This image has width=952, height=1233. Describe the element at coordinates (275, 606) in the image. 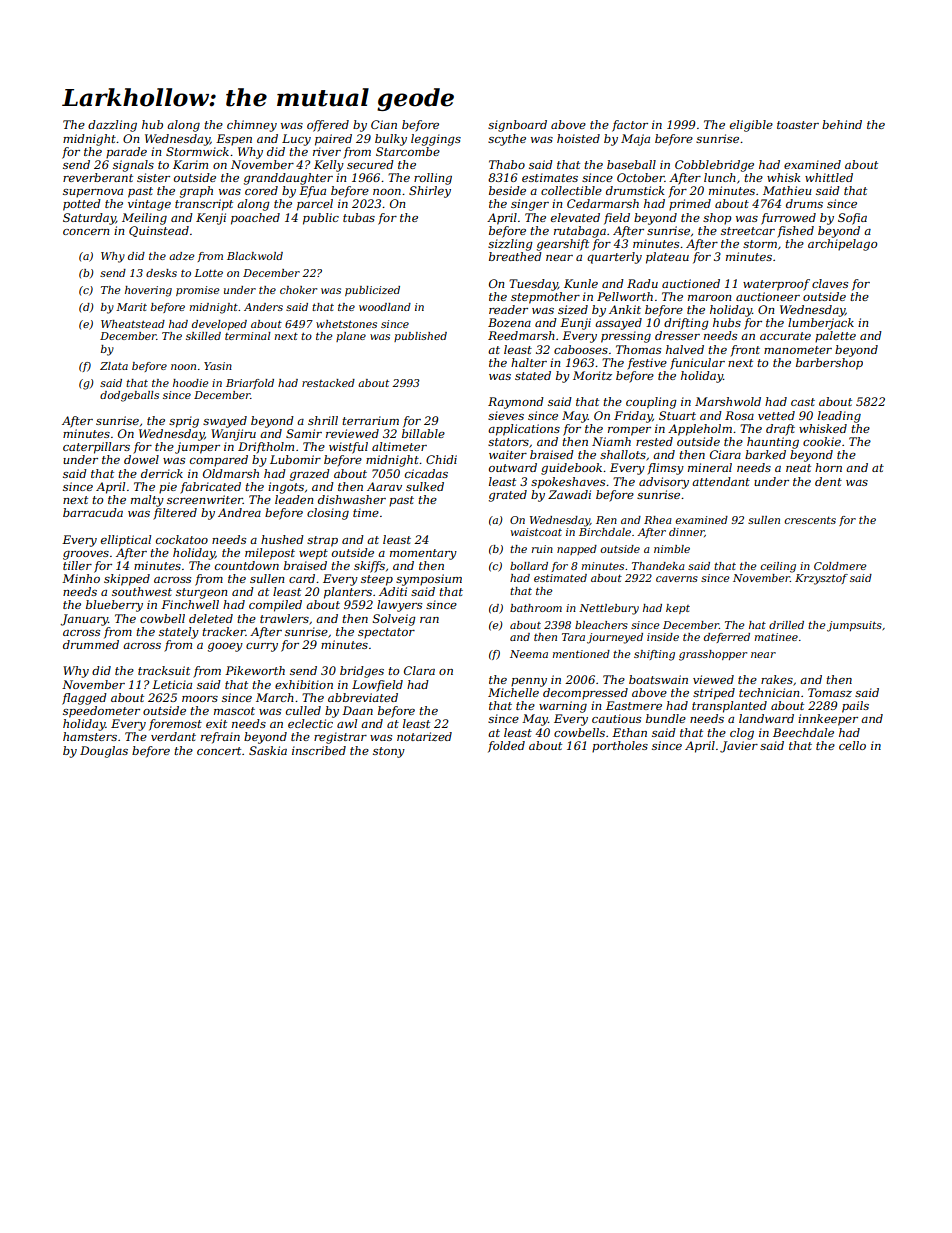

I see `compiled` at that location.
